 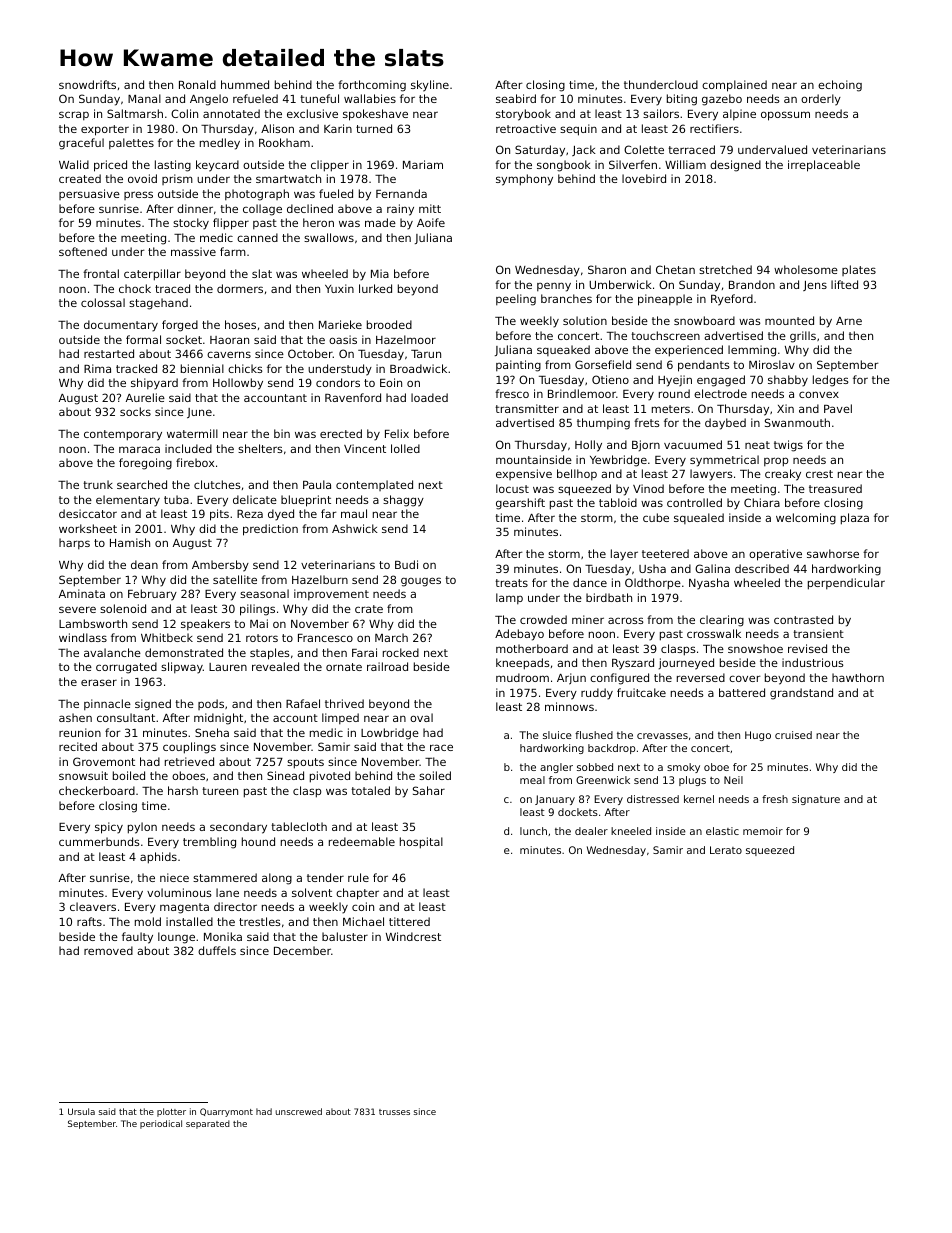 I want to click on vacuumed, so click(x=693, y=444).
